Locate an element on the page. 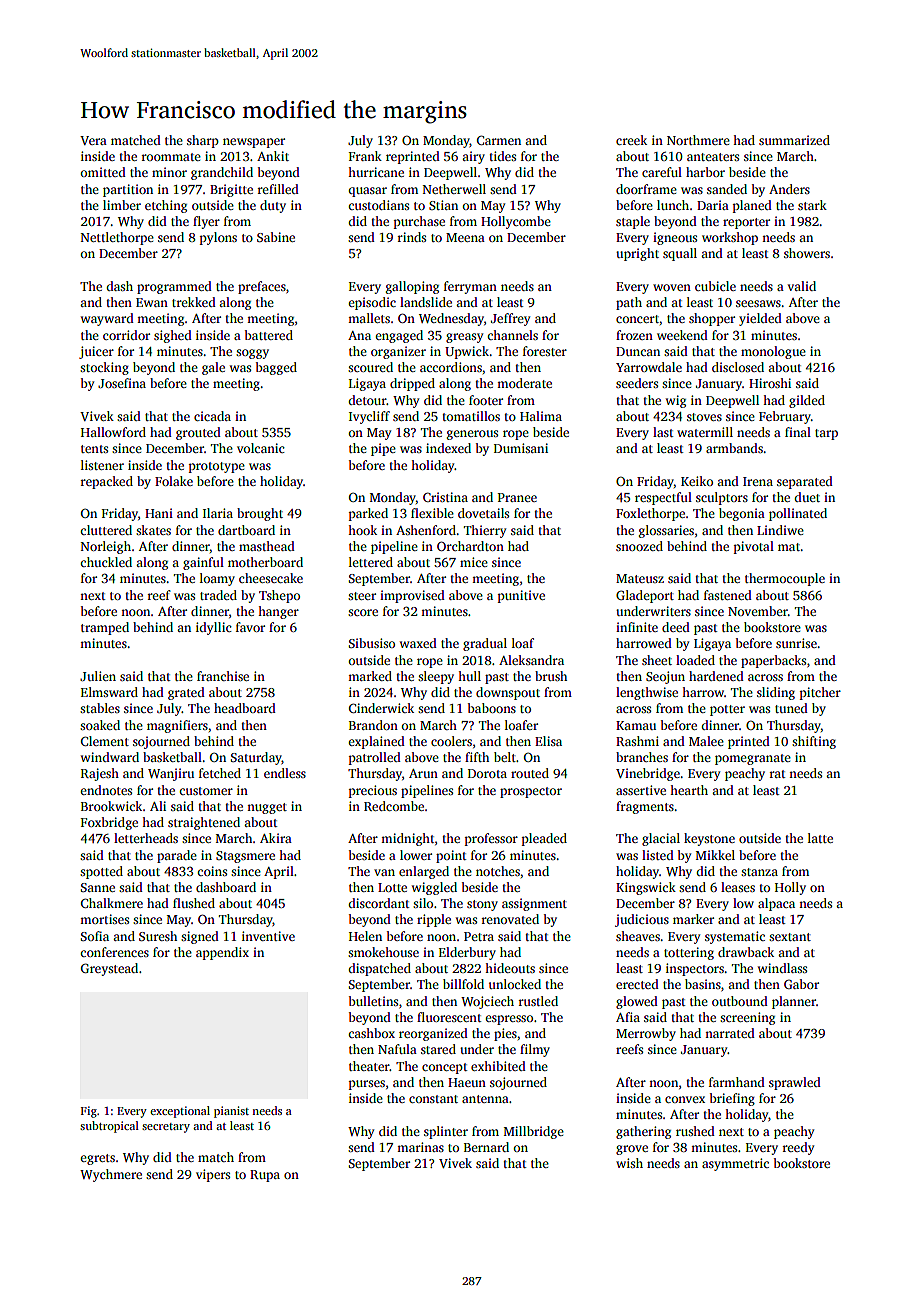  asymmetric is located at coordinates (735, 1164).
